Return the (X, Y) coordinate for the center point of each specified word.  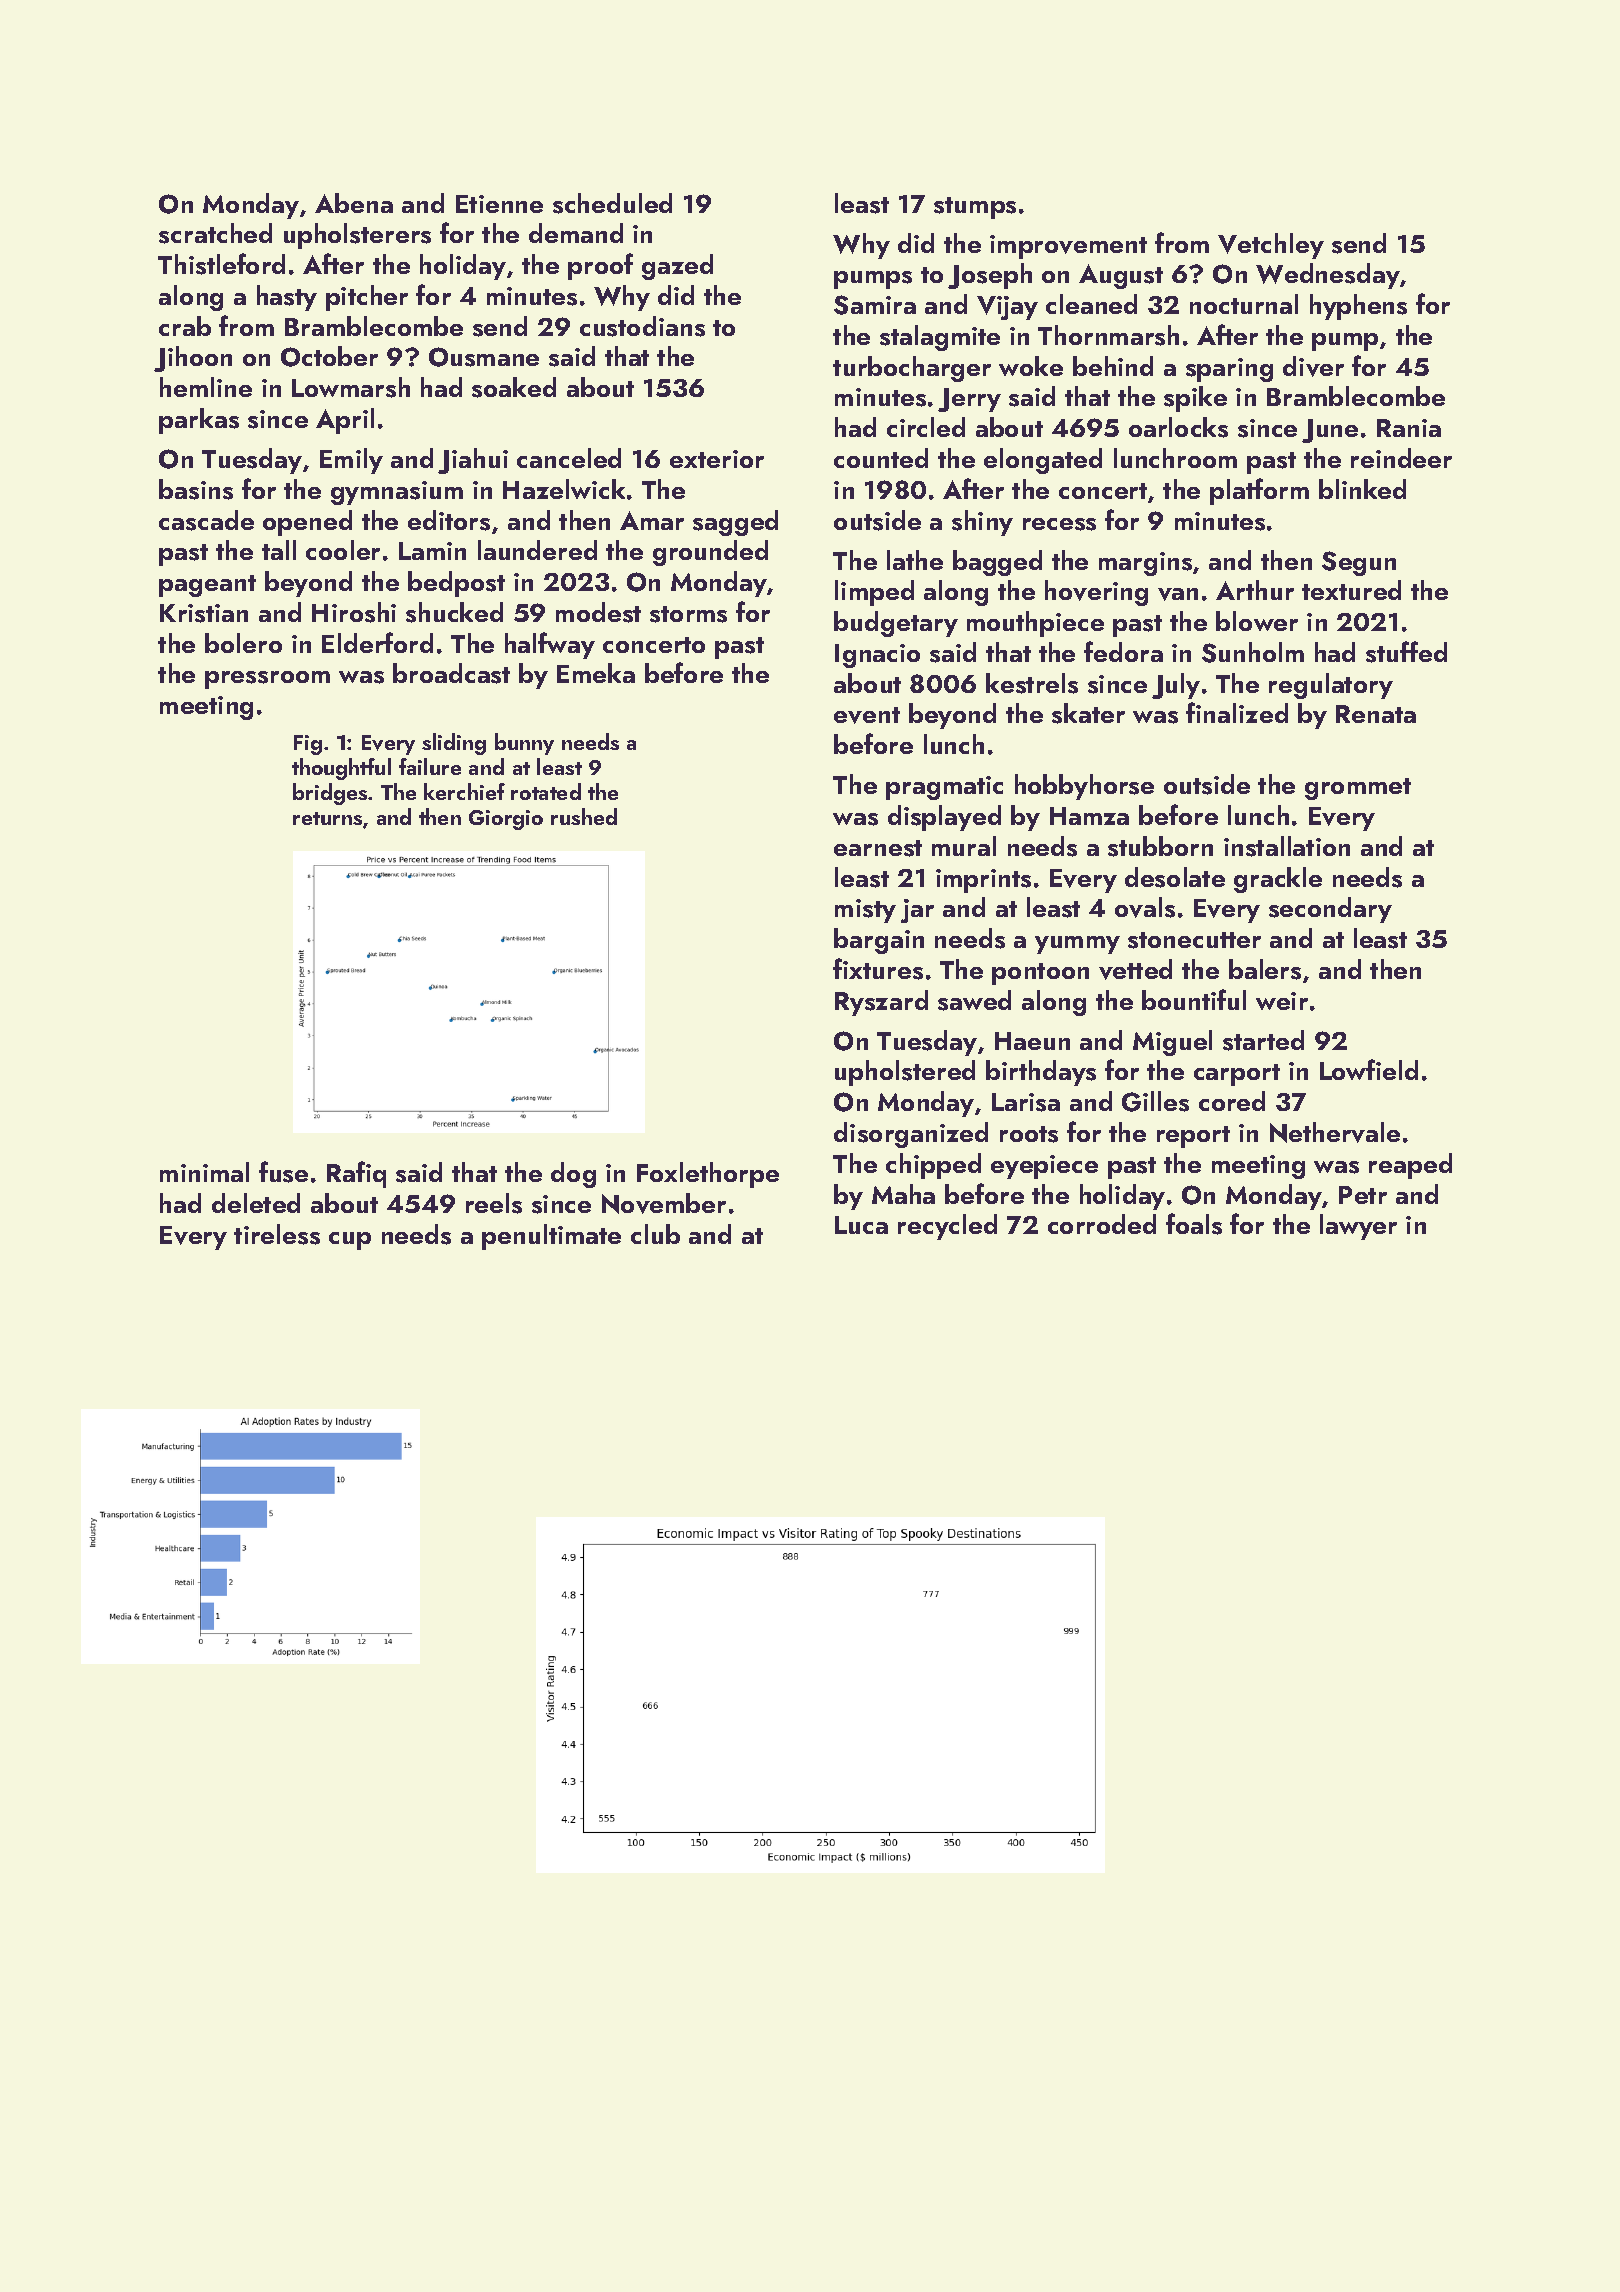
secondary (1330, 910)
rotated (546, 791)
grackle (1278, 880)
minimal (204, 1172)
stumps (975, 208)
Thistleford (221, 264)
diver (1313, 366)
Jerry (969, 400)
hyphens (1358, 307)
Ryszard (881, 1003)
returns (327, 818)
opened (307, 523)
